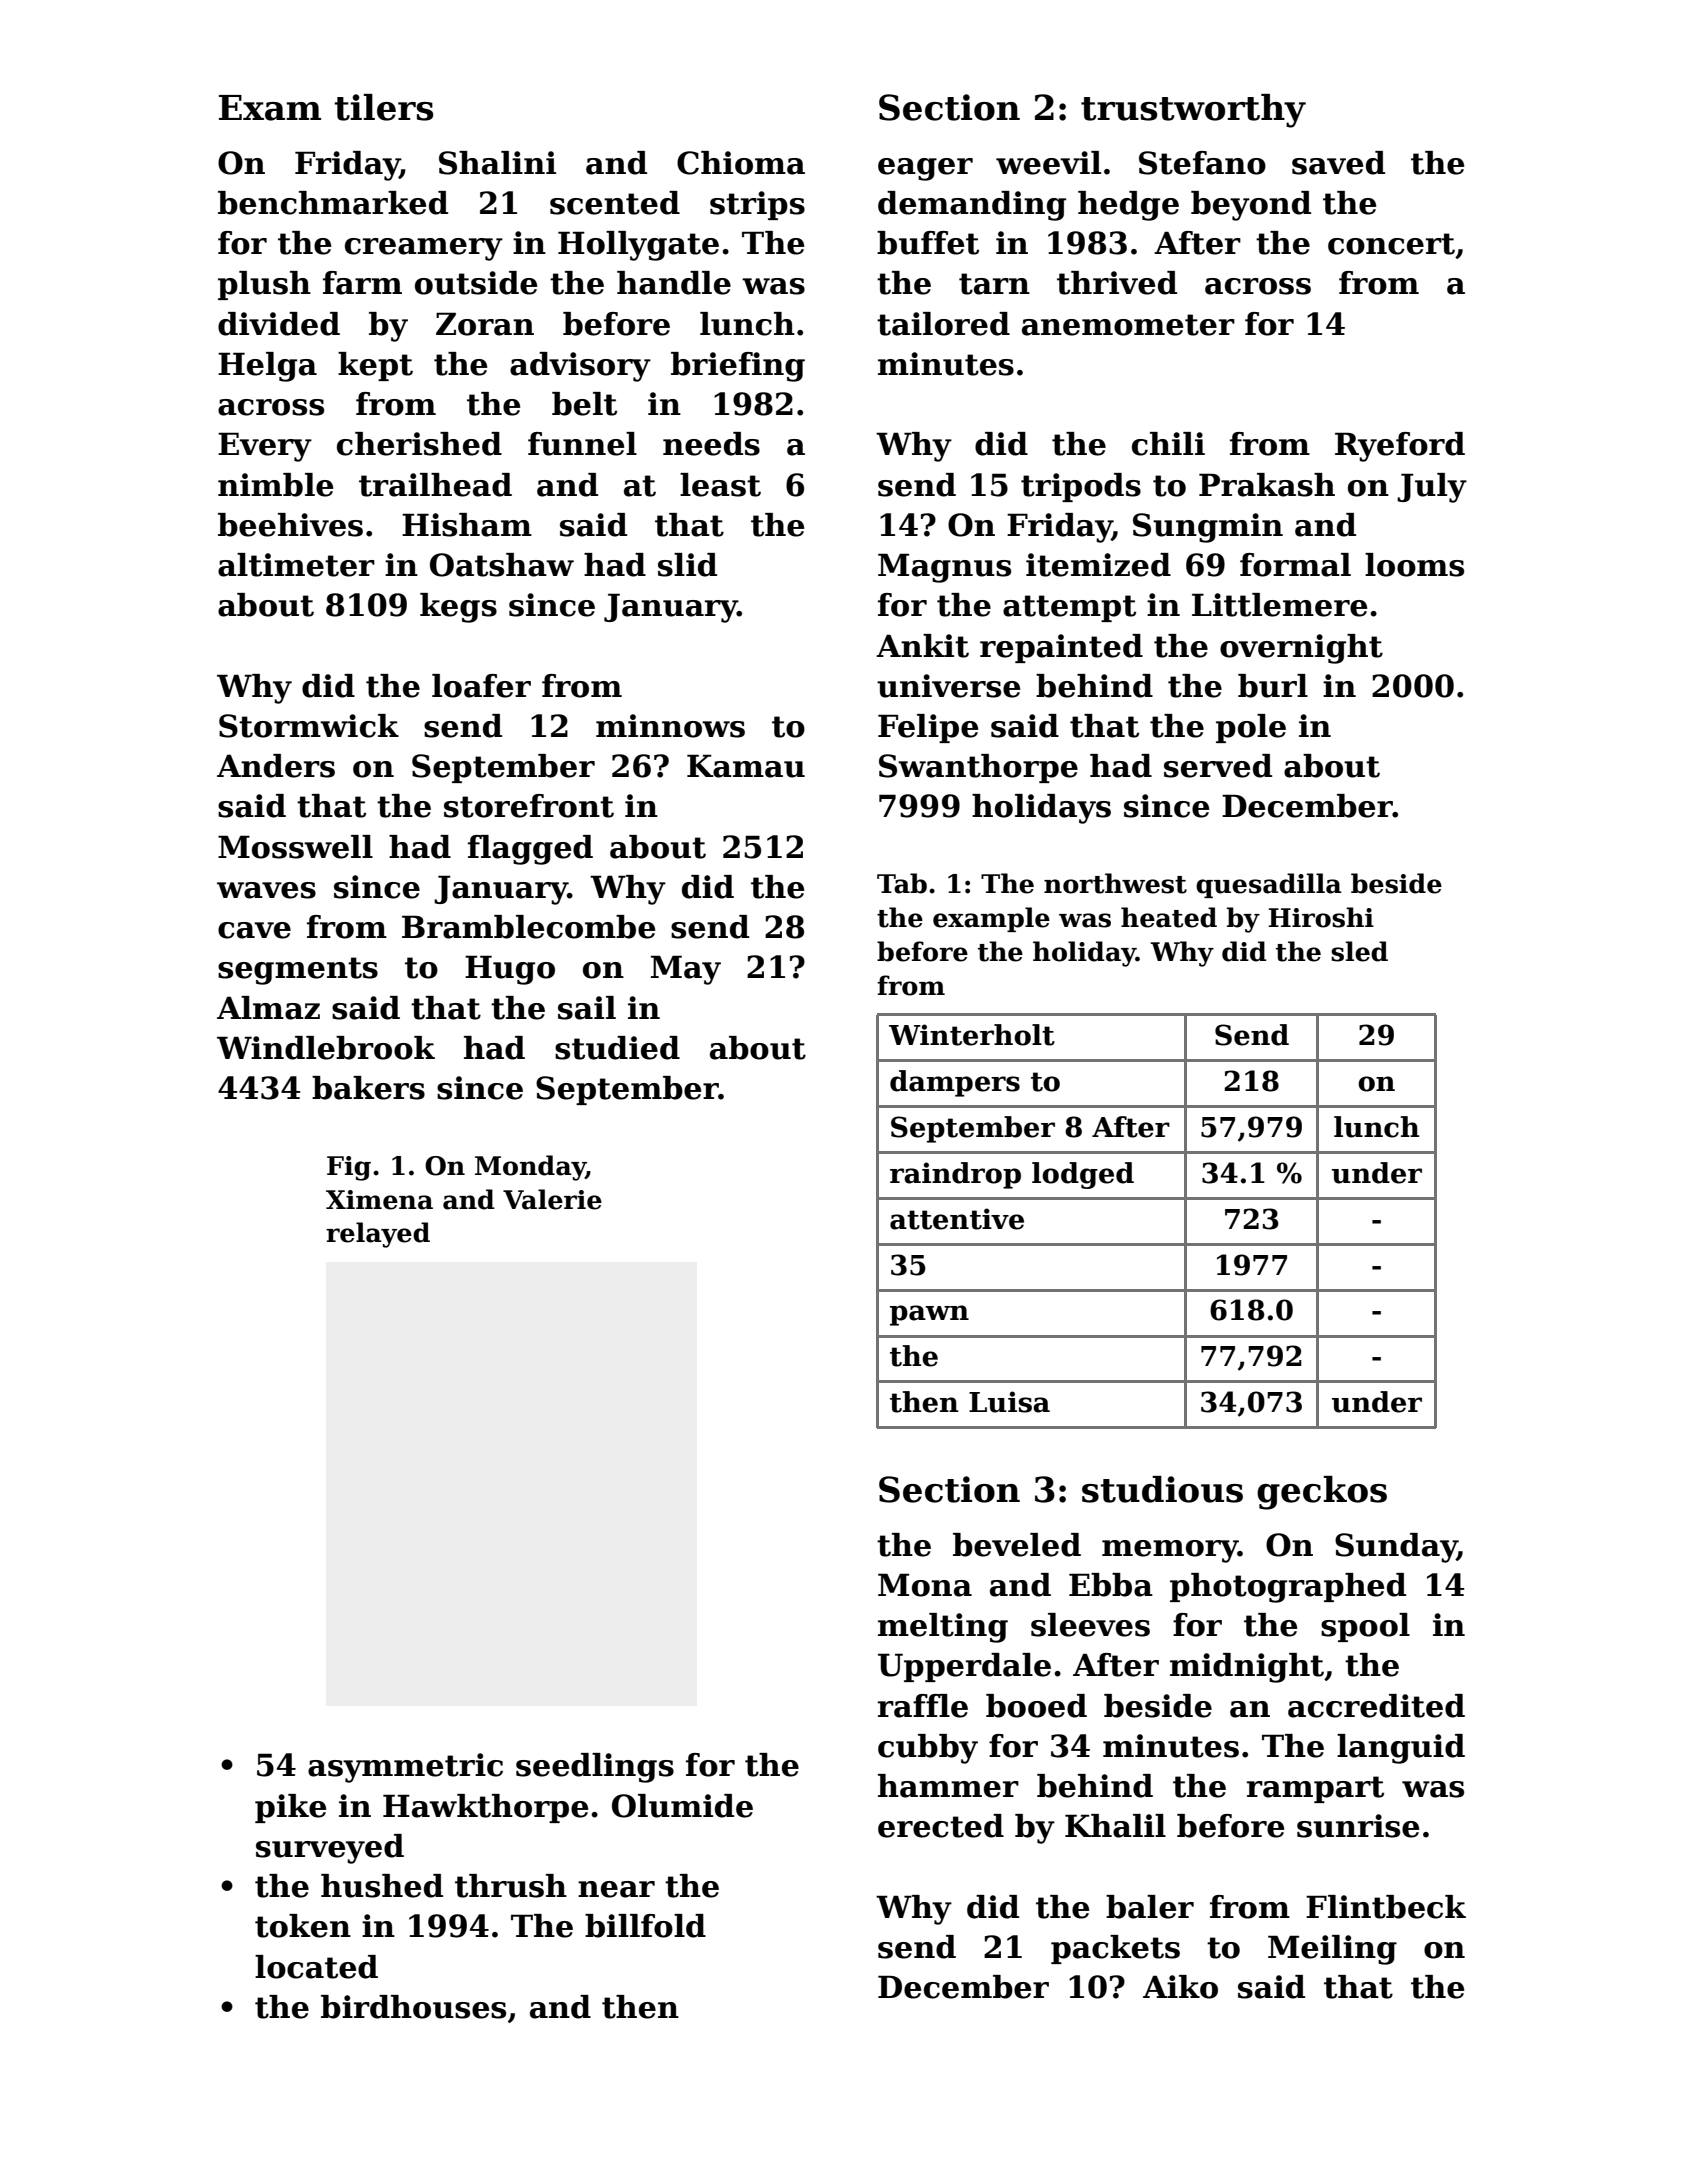  I want to click on Luisa, so click(1009, 1402).
